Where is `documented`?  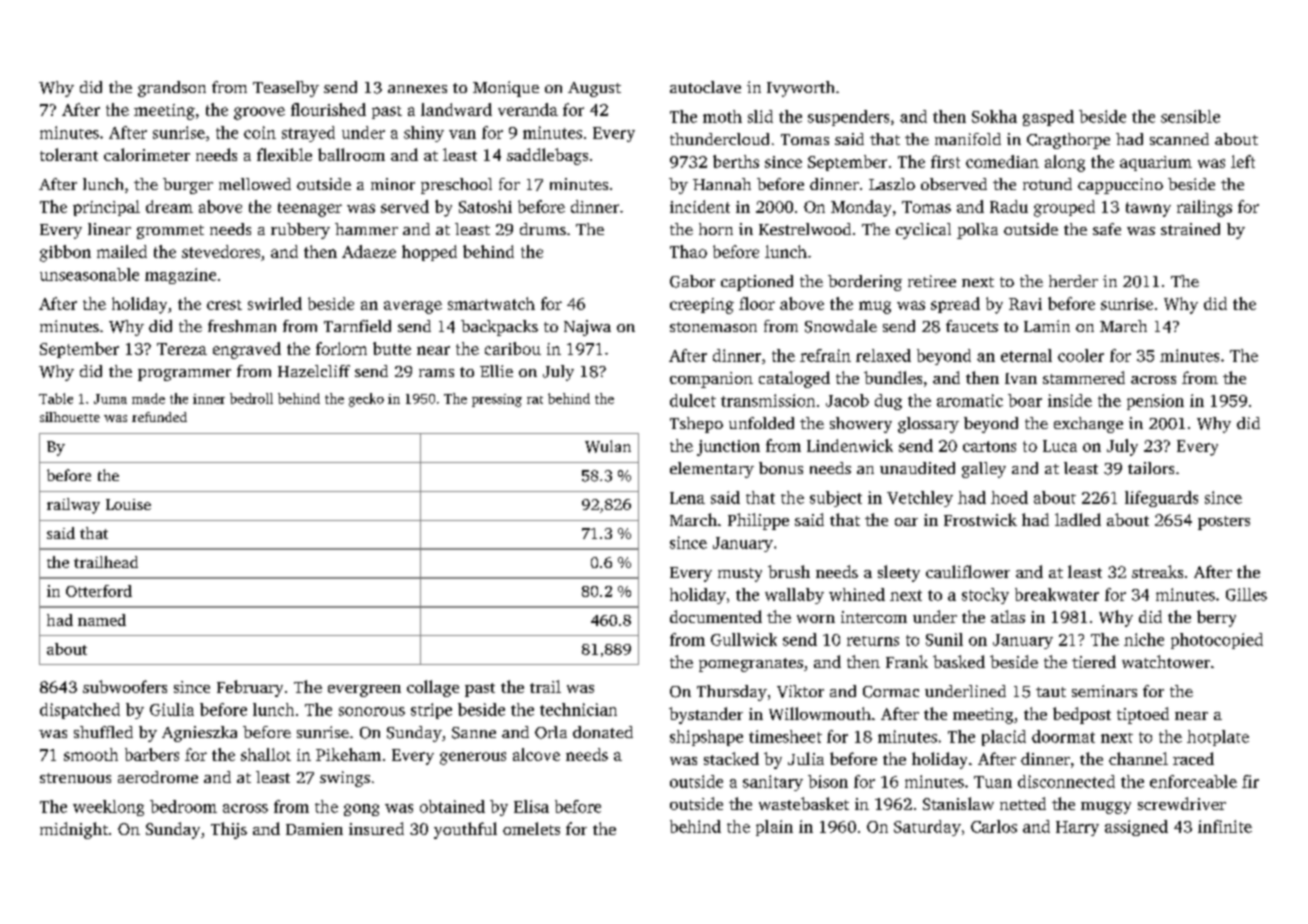 documented is located at coordinates (716, 616).
